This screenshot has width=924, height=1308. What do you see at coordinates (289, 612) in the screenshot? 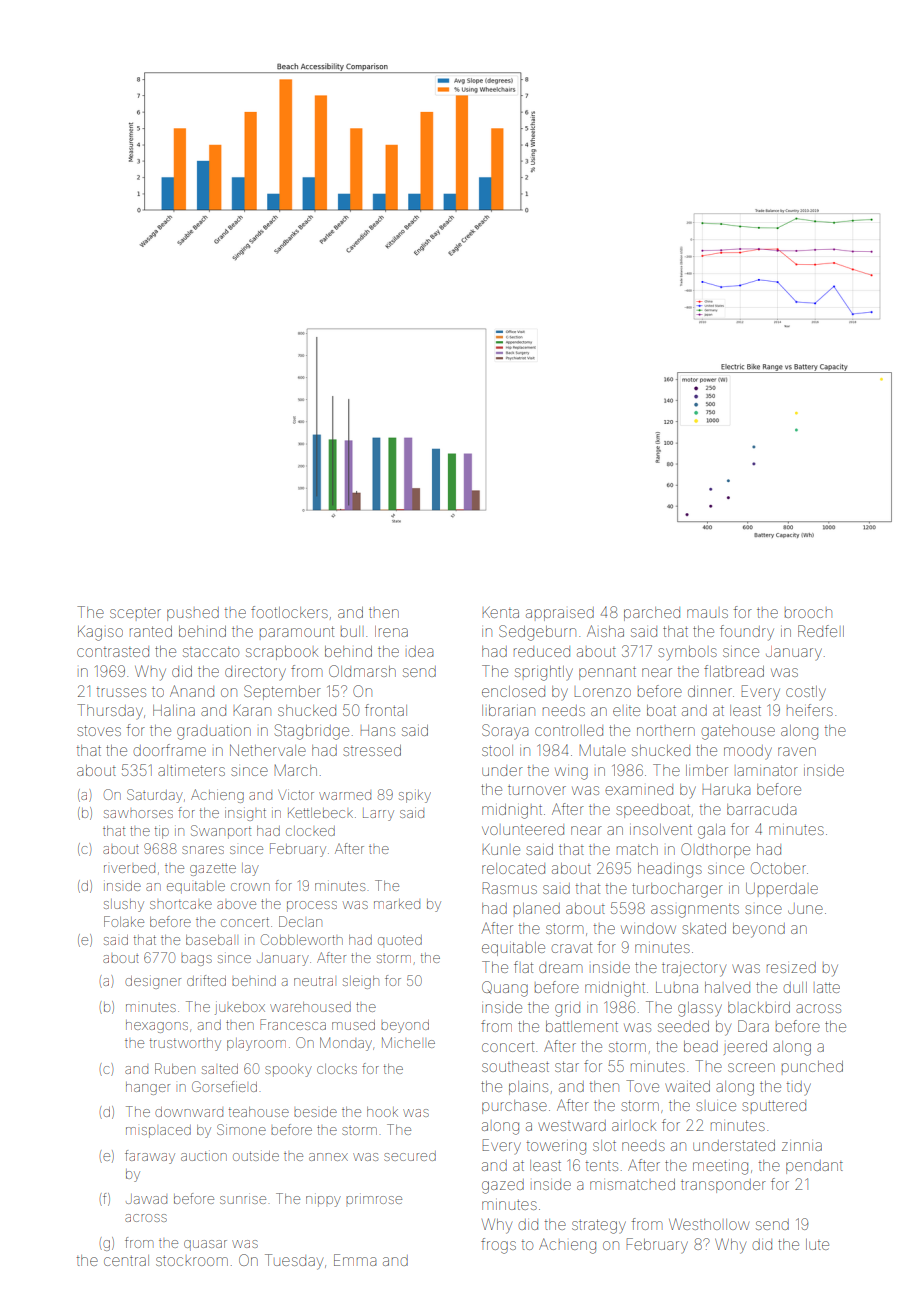
I see `footlockers` at bounding box center [289, 612].
